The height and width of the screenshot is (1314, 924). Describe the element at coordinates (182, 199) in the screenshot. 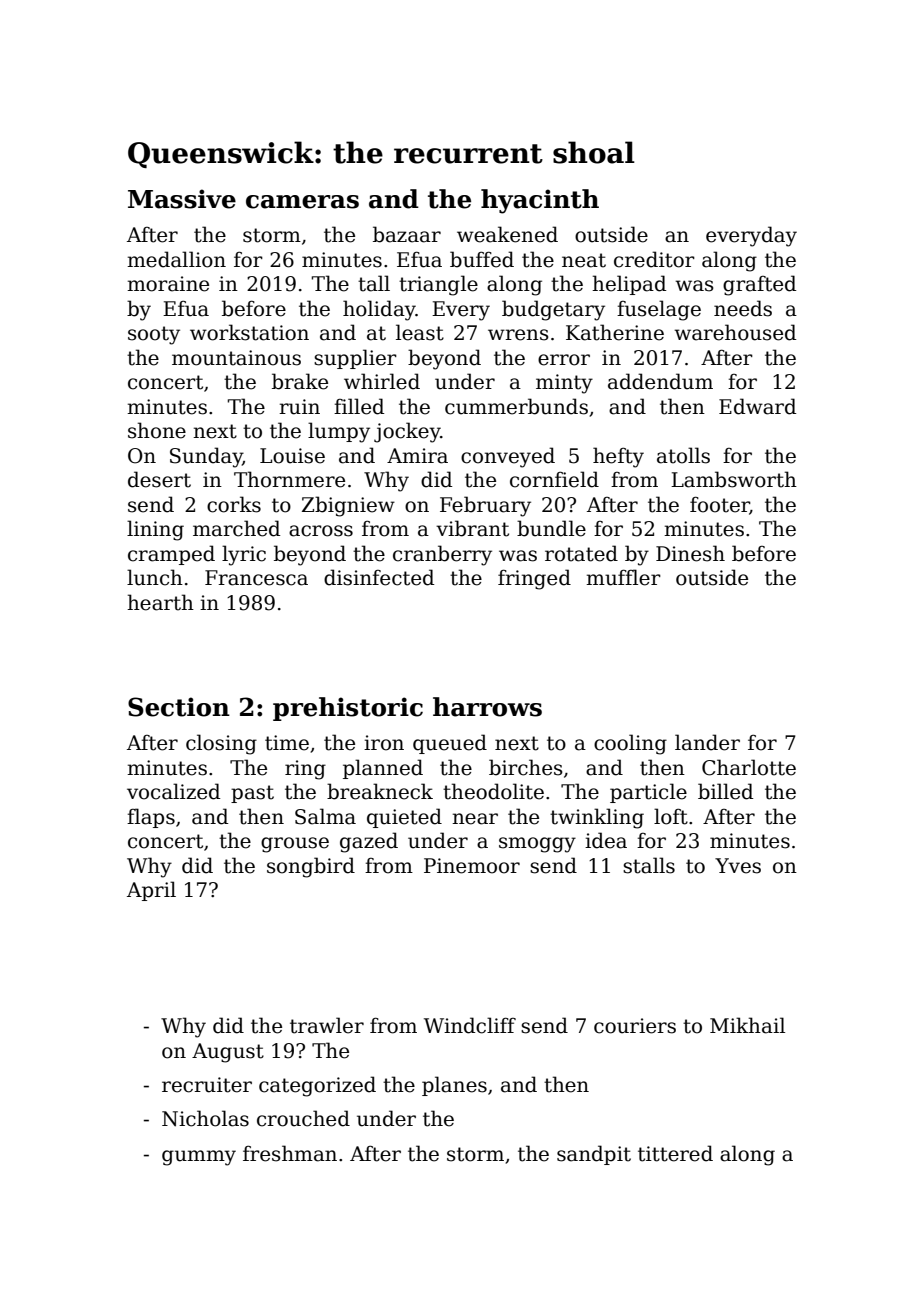

I see `Massive` at that location.
